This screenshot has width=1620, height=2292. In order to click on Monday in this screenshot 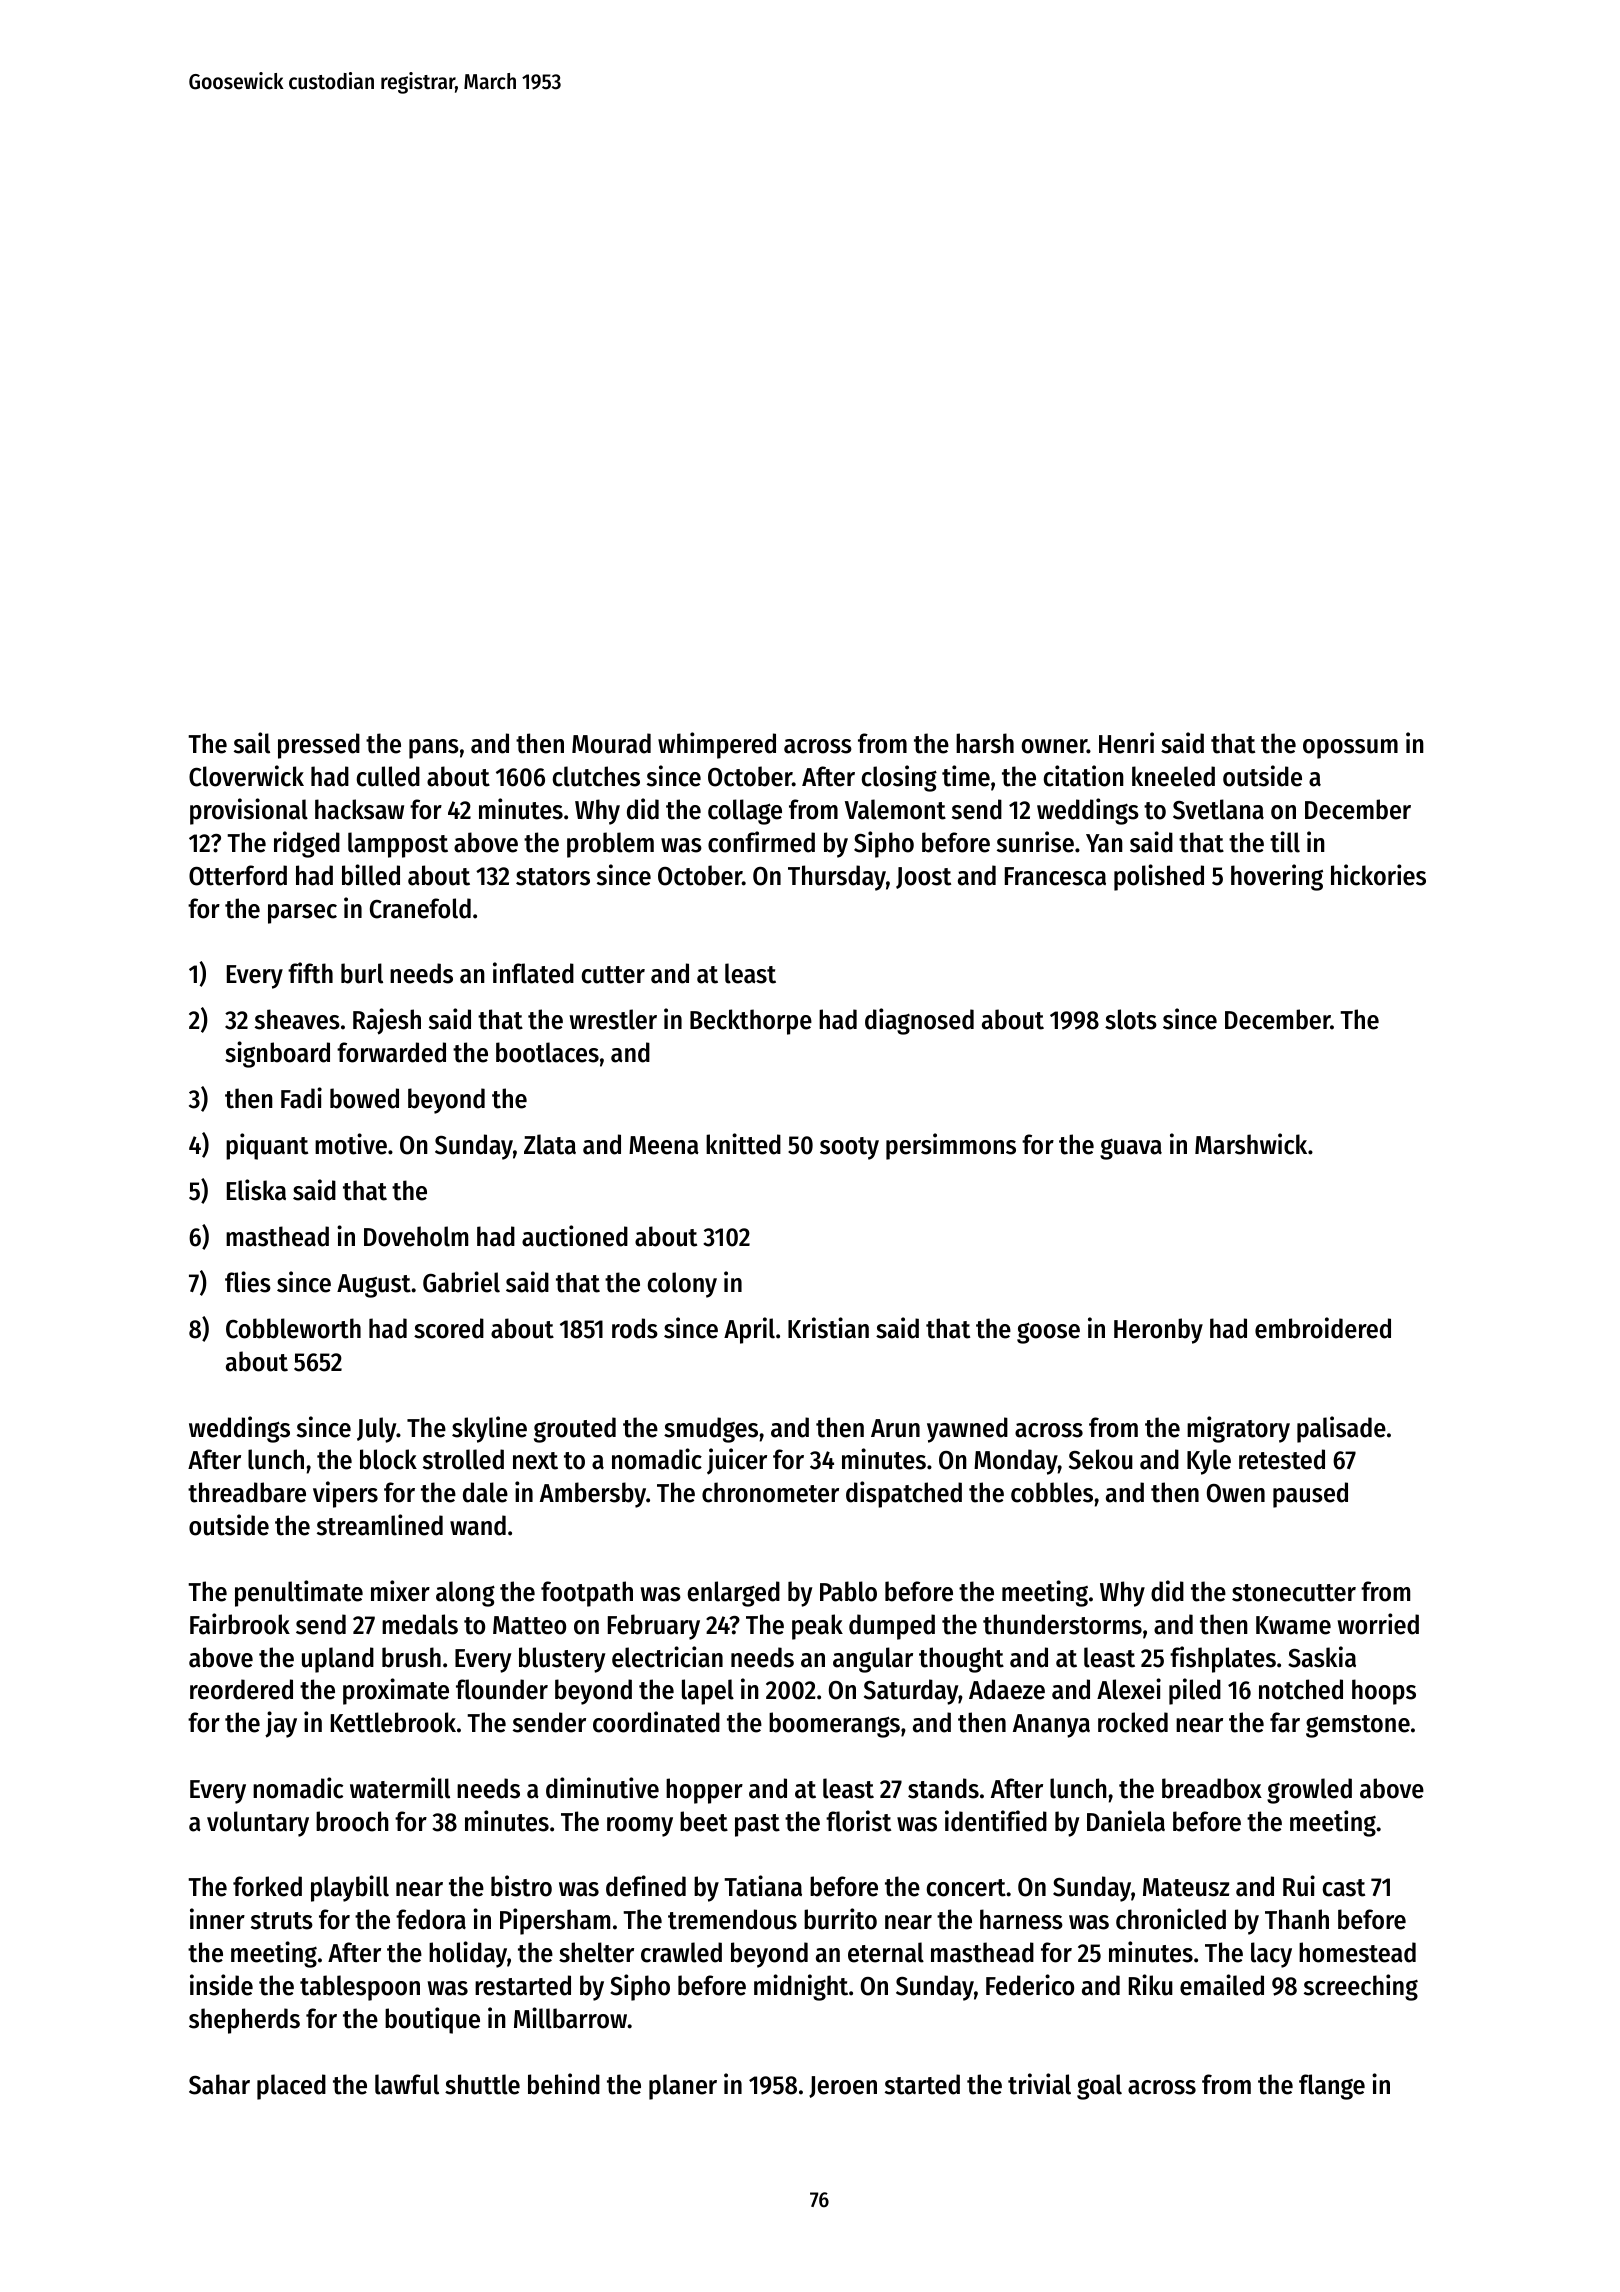, I will do `click(1016, 1462)`.
